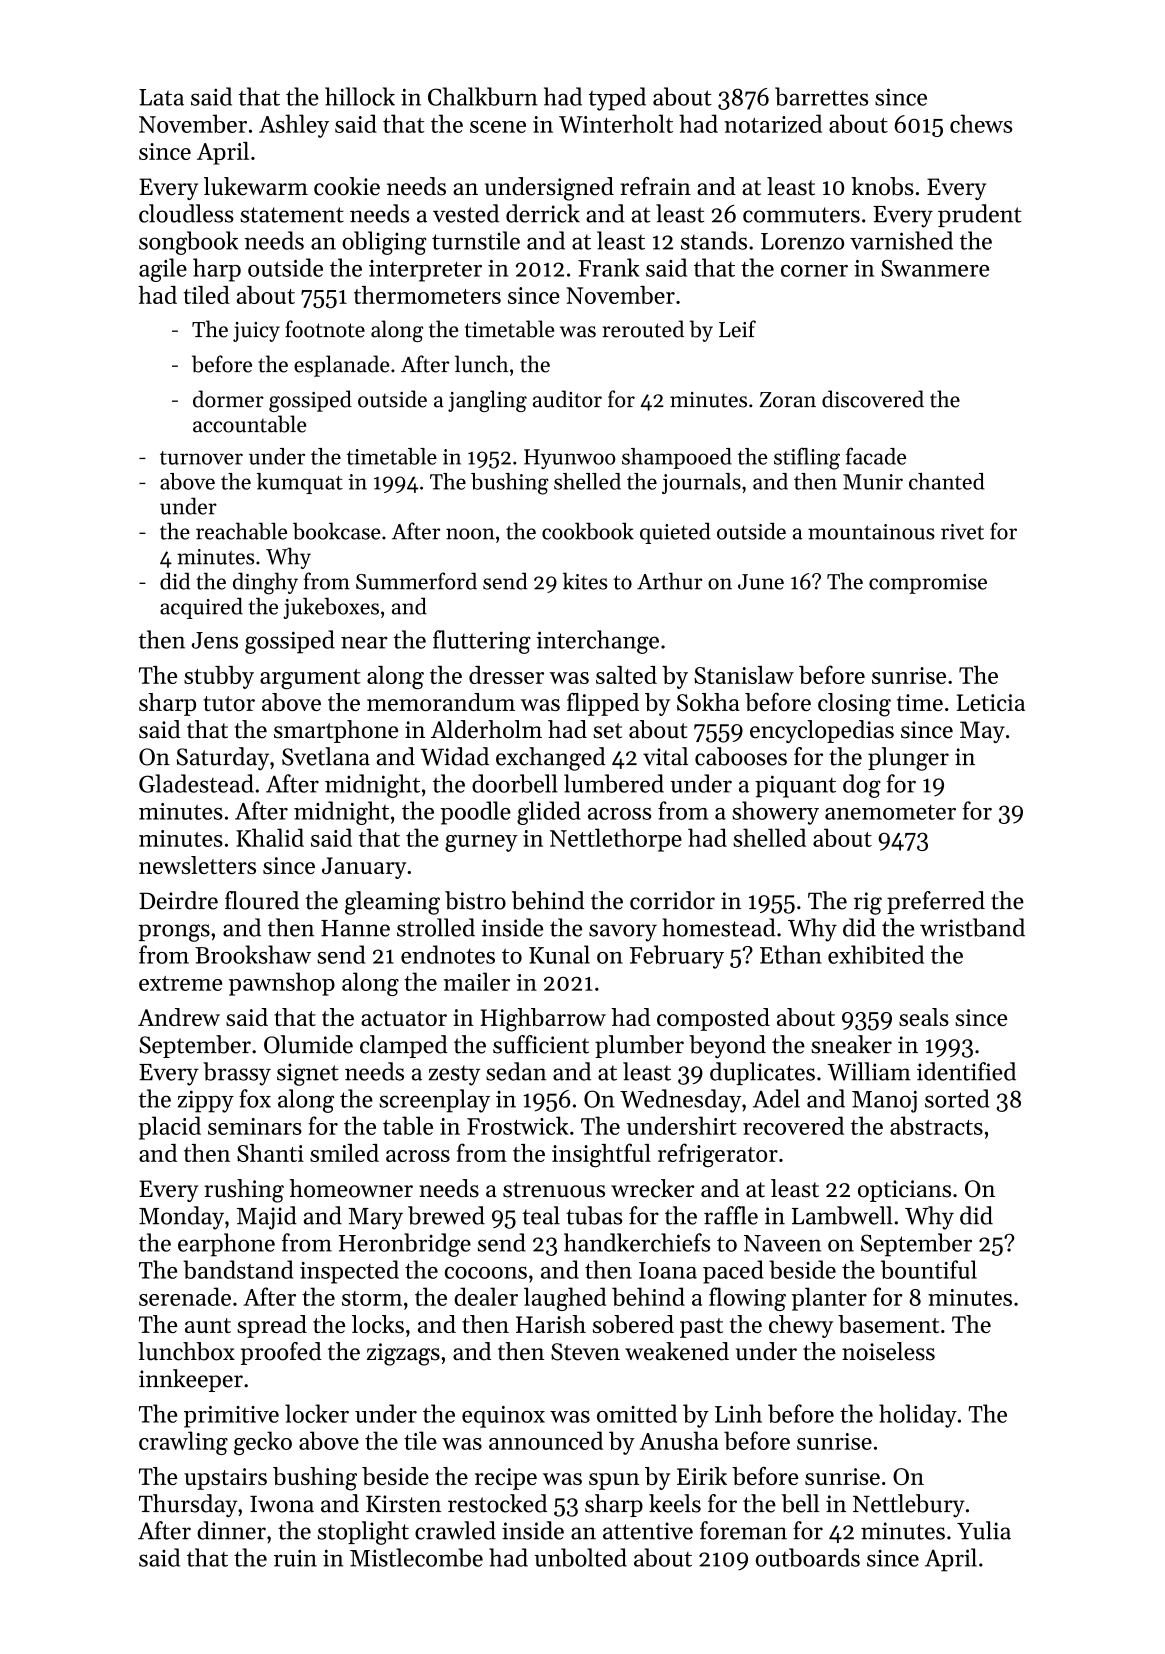  I want to click on jangling, so click(487, 401).
